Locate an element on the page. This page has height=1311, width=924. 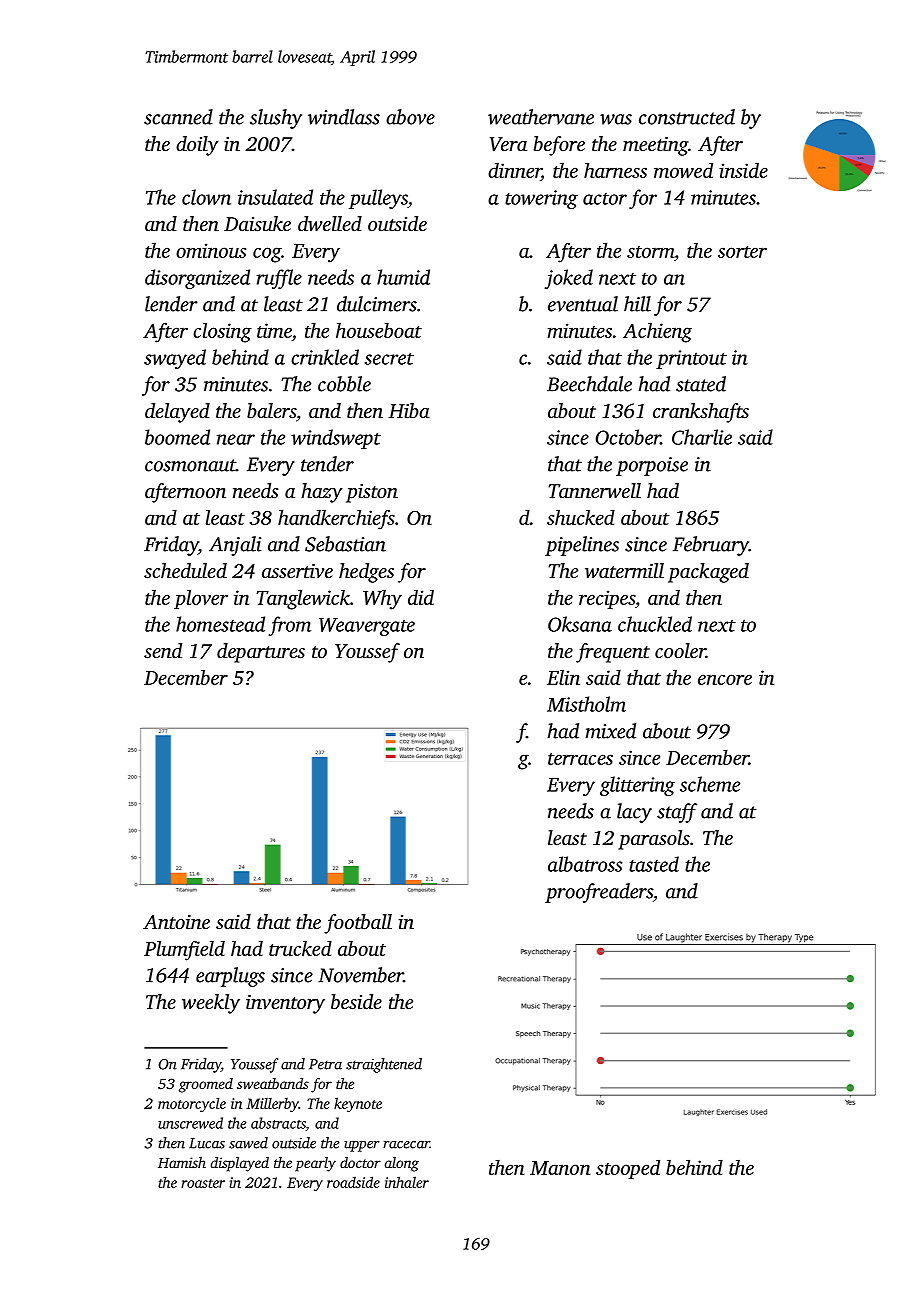
balers is located at coordinates (271, 410).
